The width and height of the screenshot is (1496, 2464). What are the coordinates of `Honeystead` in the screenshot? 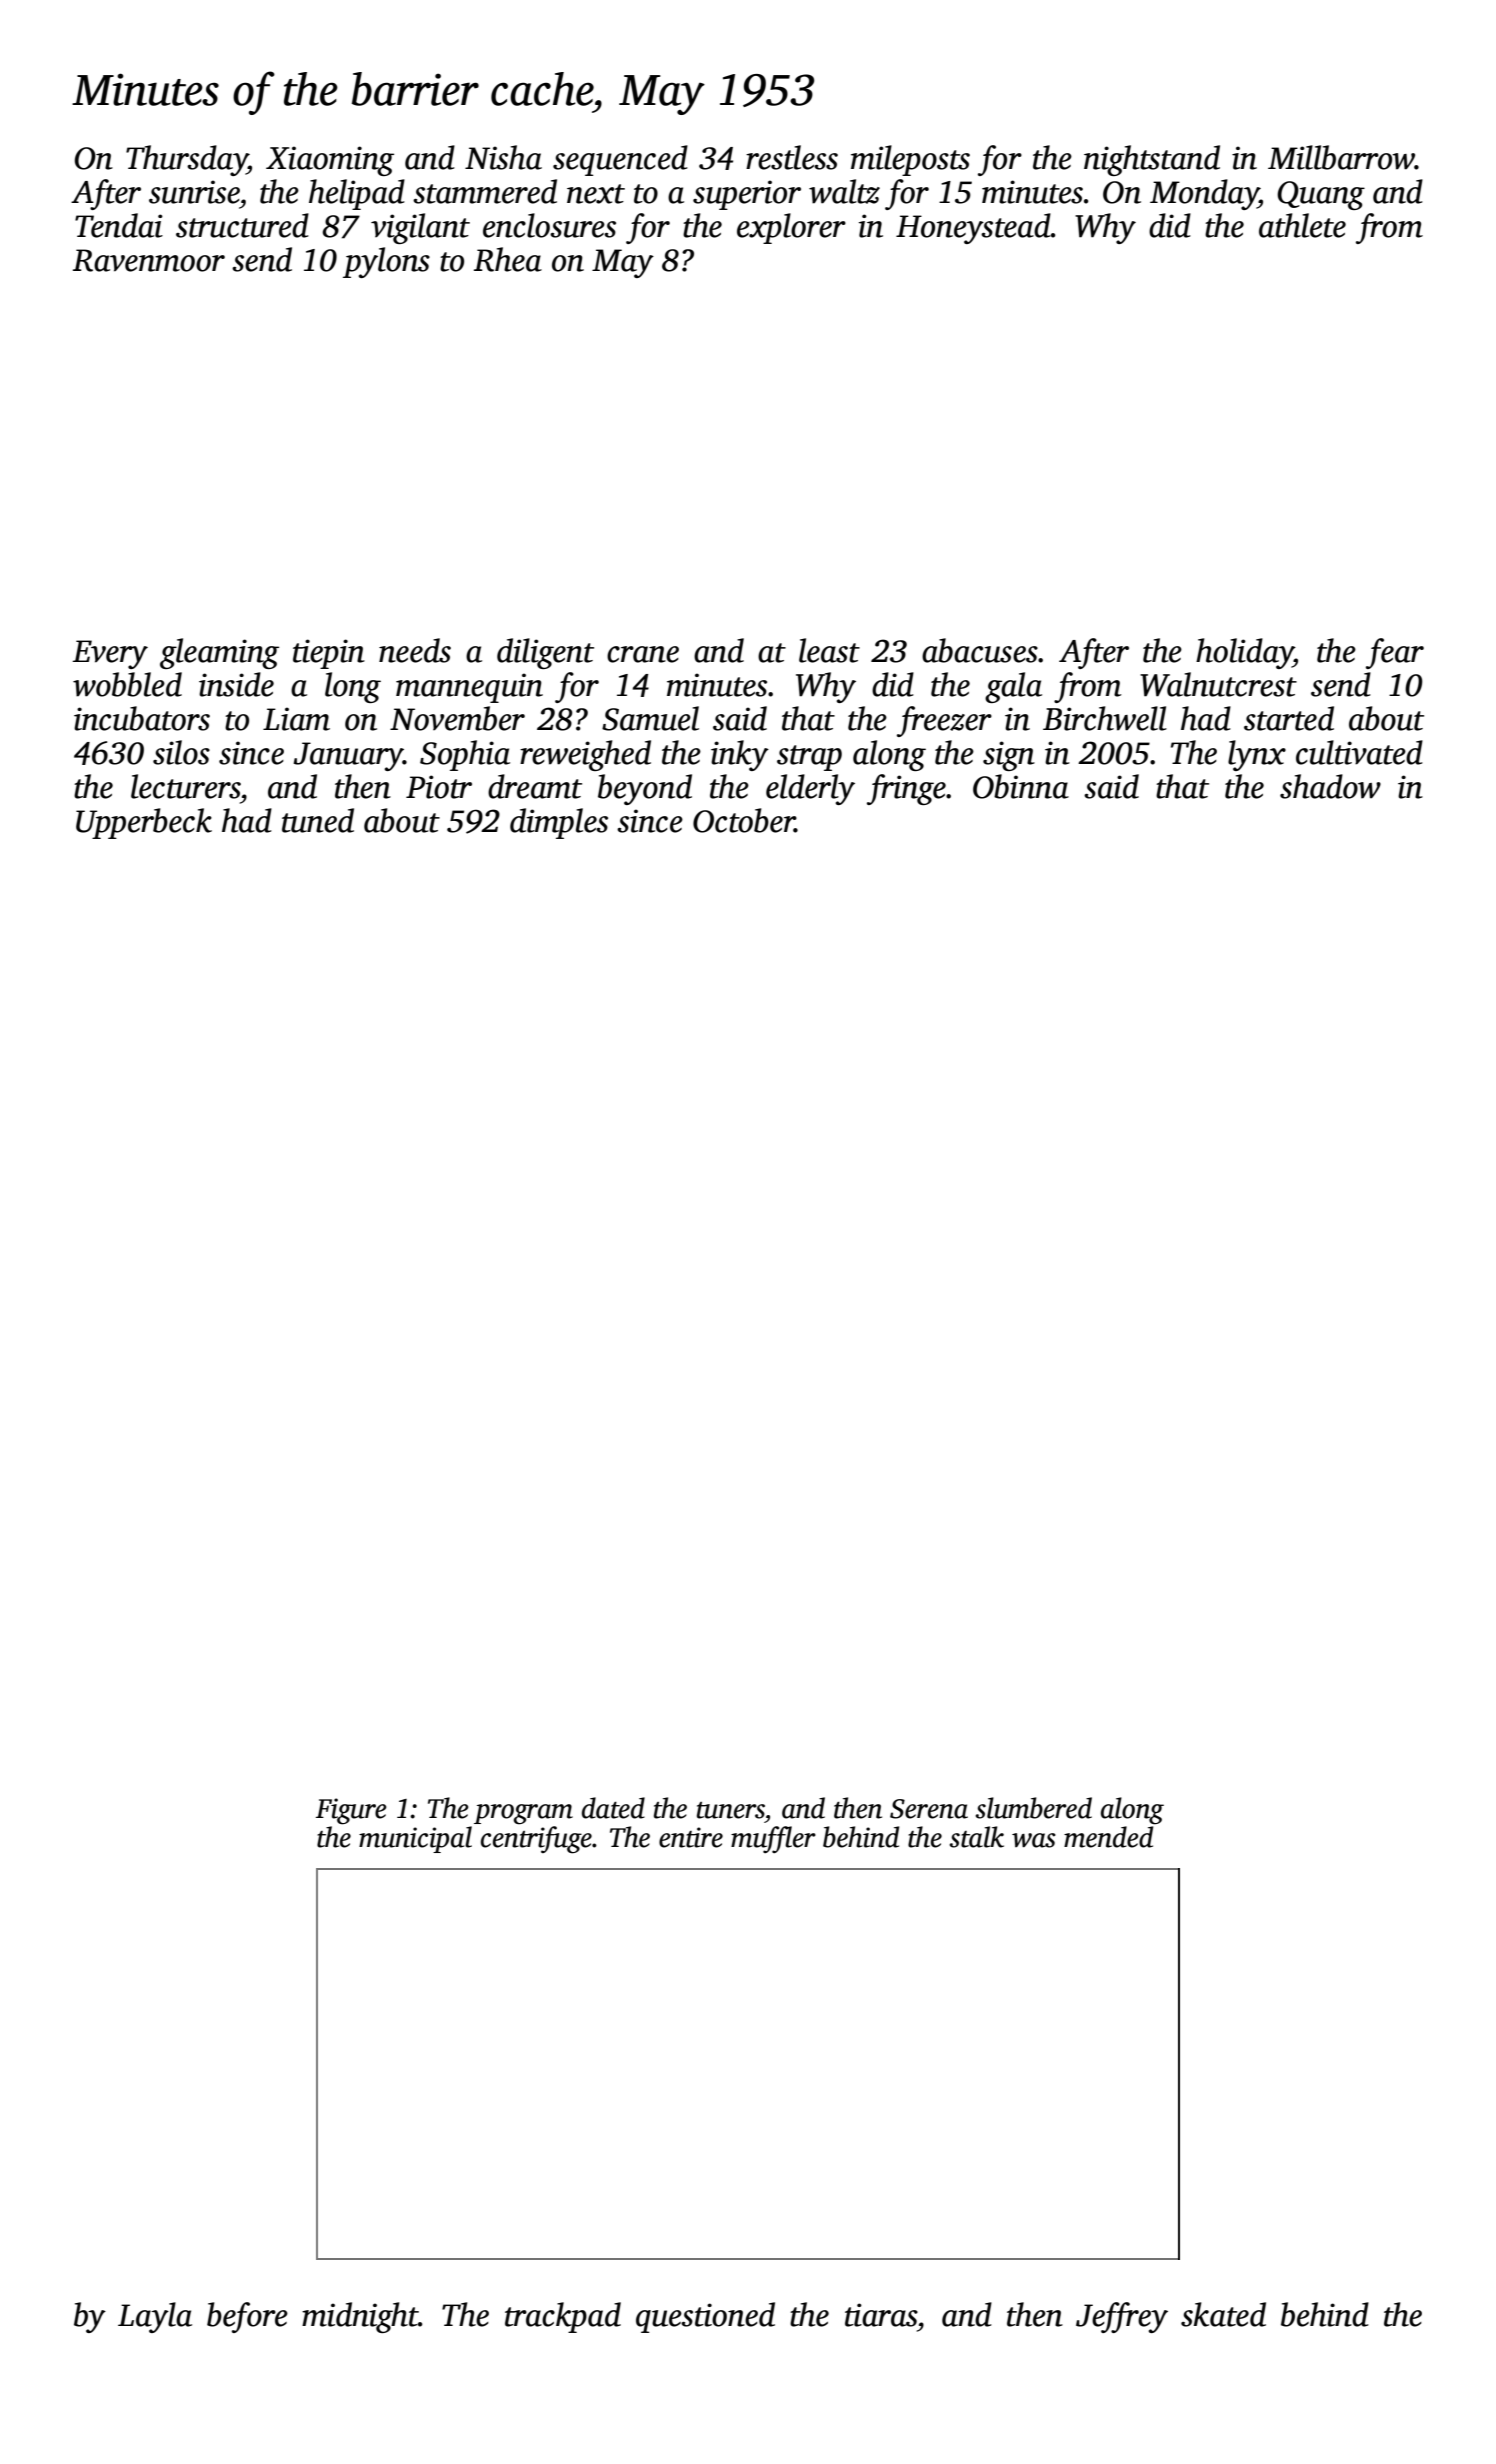 It's located at (973, 228).
